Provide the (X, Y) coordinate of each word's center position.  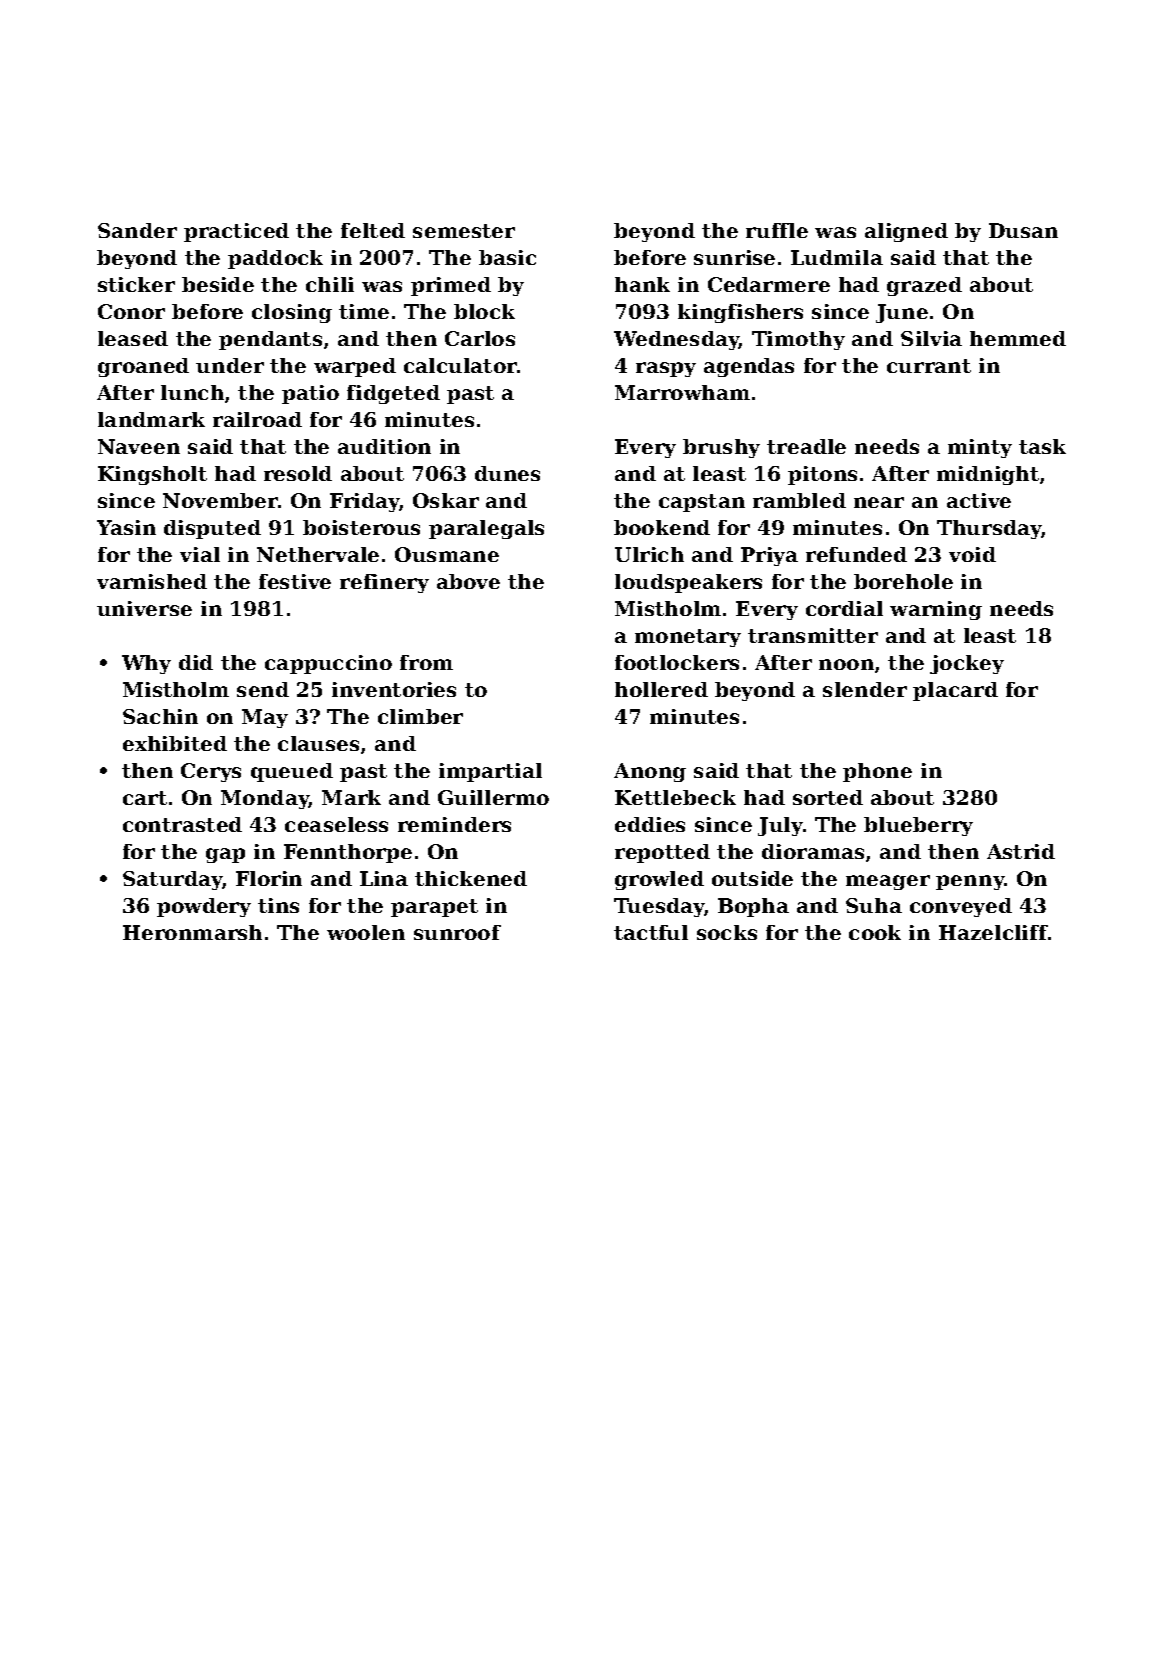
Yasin (126, 527)
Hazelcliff (993, 932)
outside (752, 878)
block (484, 311)
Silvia (931, 338)
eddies (650, 824)
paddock (275, 259)
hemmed (1018, 338)
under (230, 365)
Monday (265, 799)
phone (877, 772)
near (879, 502)
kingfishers (740, 313)
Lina (384, 878)
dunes (507, 473)
